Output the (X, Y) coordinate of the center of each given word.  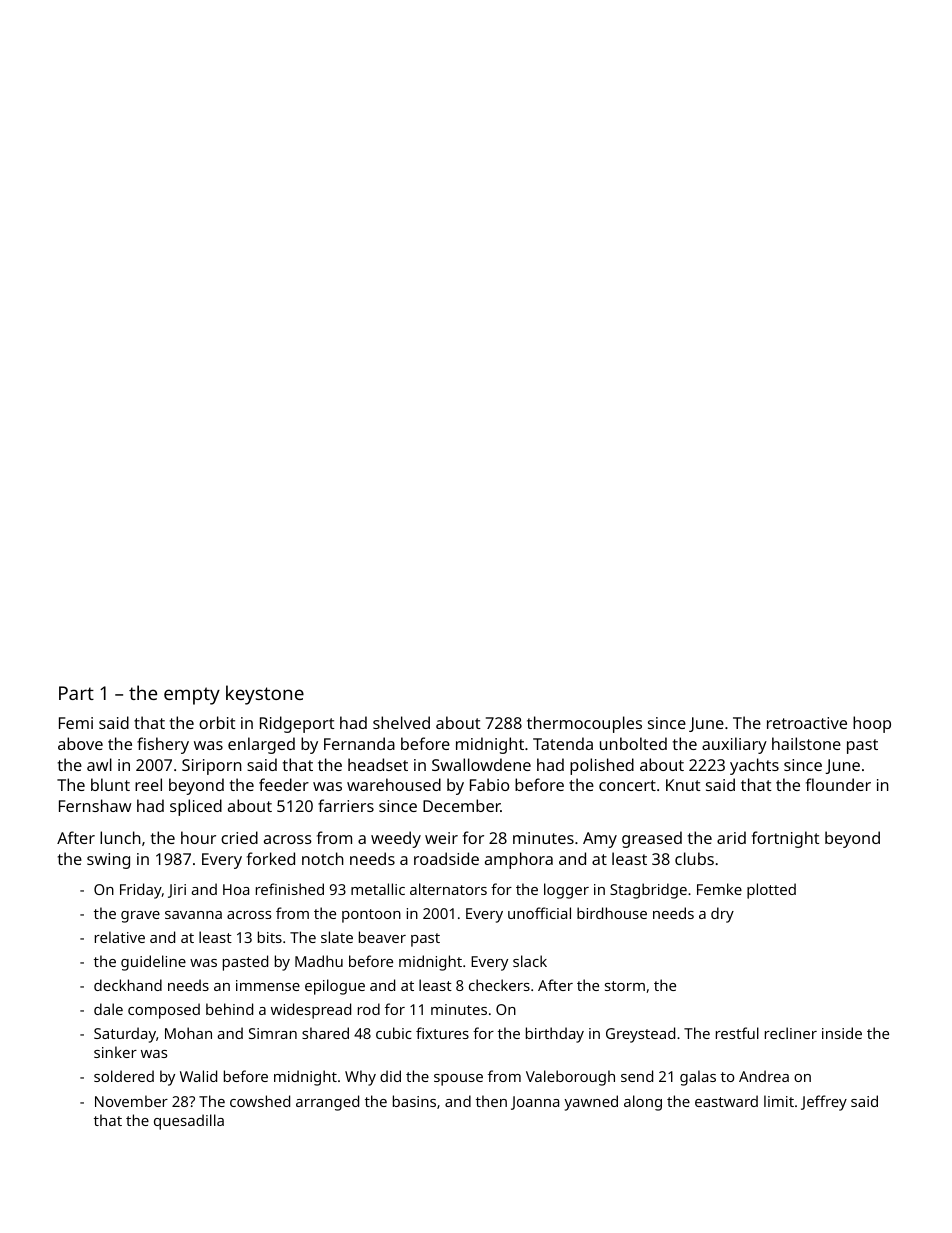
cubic (394, 1033)
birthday (555, 1035)
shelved (401, 722)
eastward (726, 1101)
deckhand (128, 985)
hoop (872, 724)
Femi (76, 723)
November (131, 1101)
